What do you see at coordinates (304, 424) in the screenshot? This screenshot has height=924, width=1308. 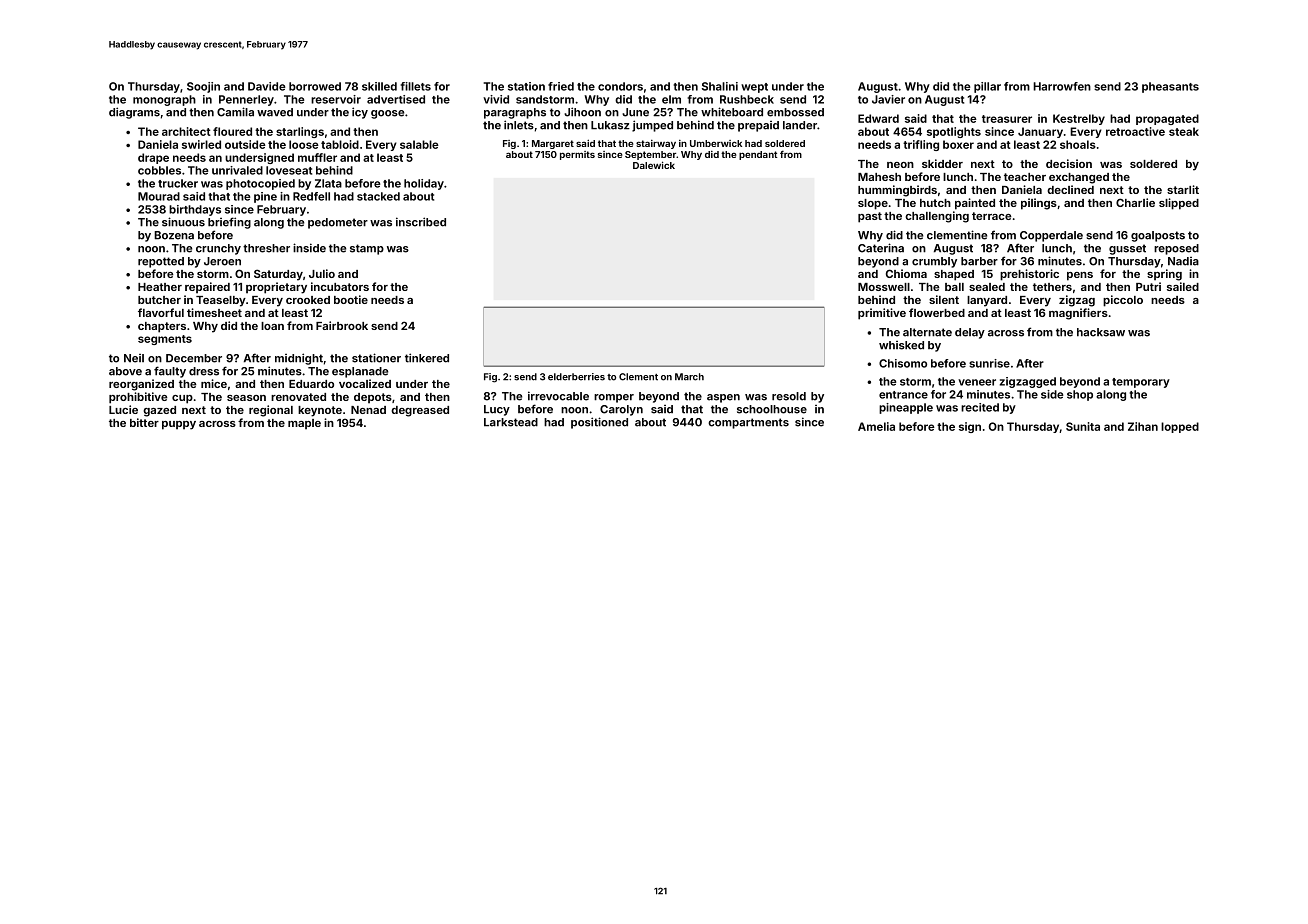 I see `maple` at bounding box center [304, 424].
